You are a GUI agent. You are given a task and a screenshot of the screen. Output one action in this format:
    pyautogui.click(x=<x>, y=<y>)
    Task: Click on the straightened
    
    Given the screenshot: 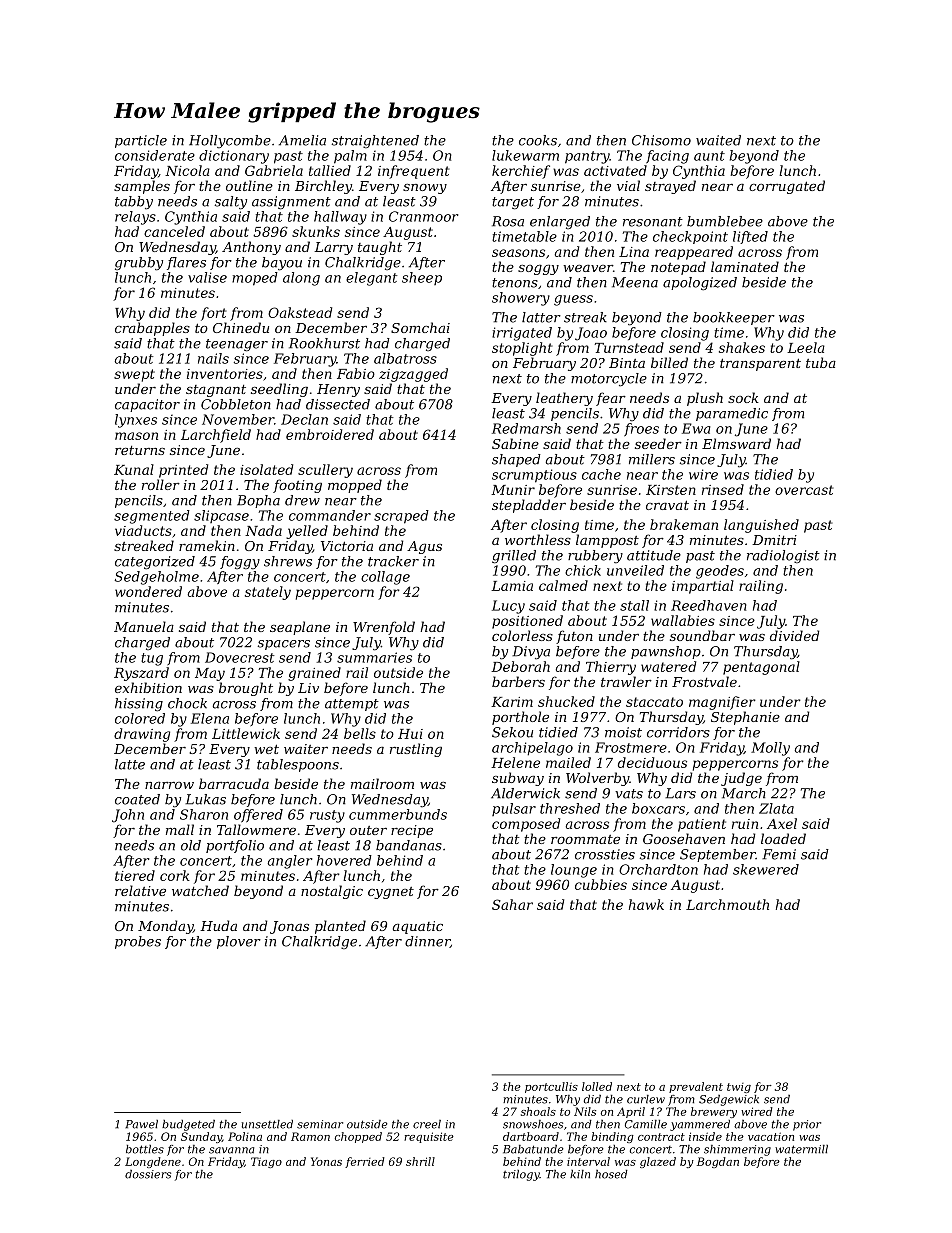 What is the action you would take?
    pyautogui.click(x=375, y=141)
